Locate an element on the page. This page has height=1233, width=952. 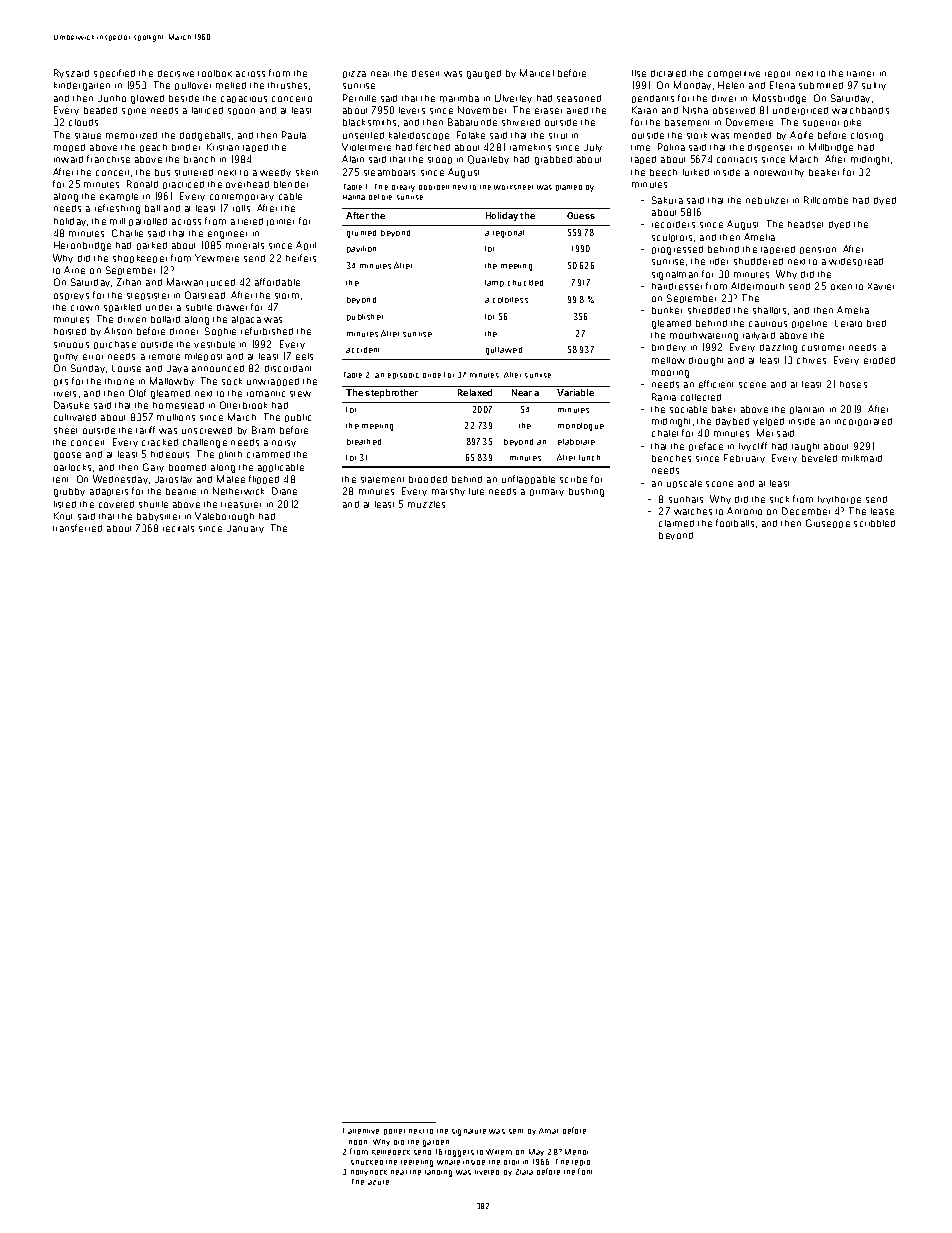
Ryszard is located at coordinates (71, 73).
